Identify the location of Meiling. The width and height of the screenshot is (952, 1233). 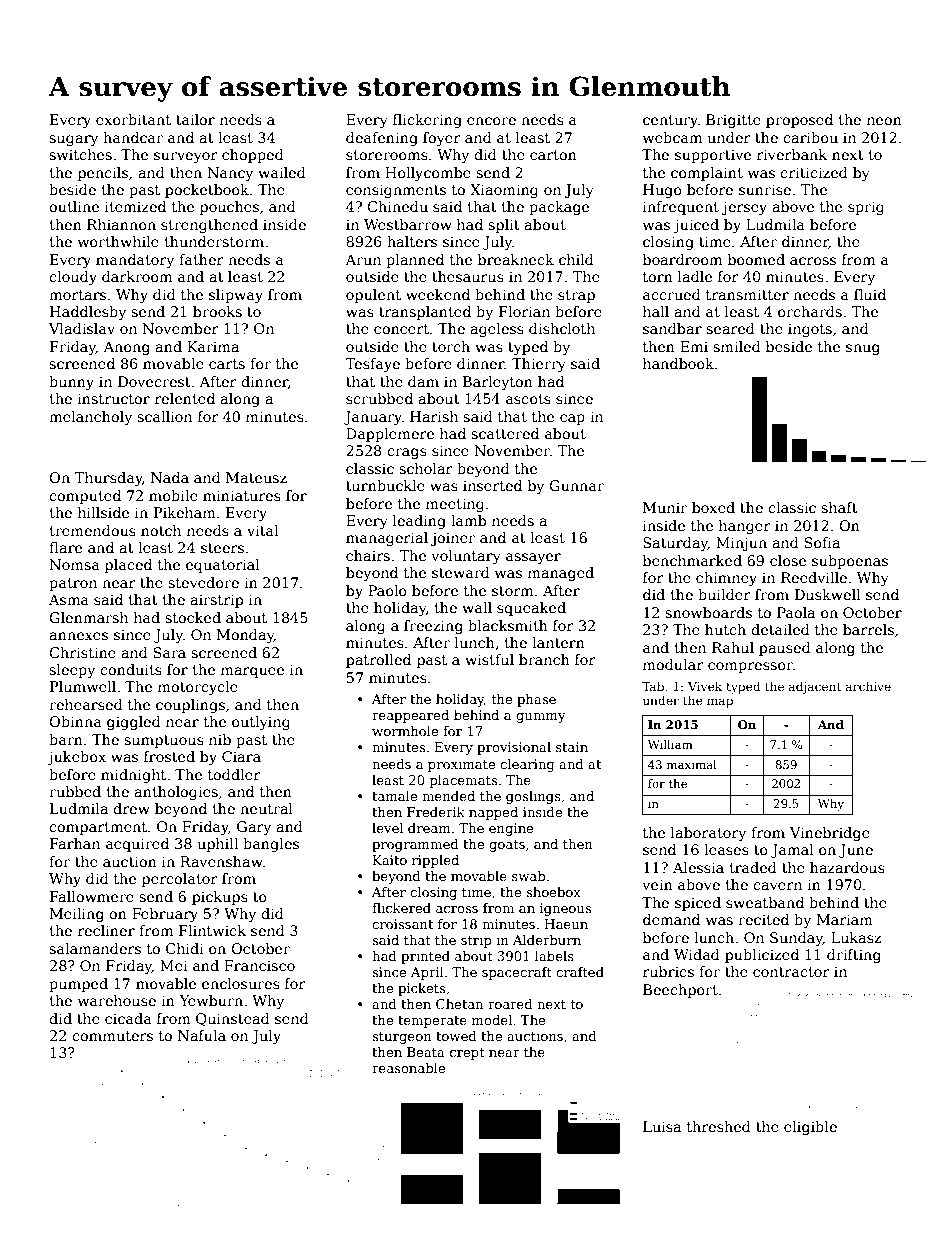
(77, 915).
